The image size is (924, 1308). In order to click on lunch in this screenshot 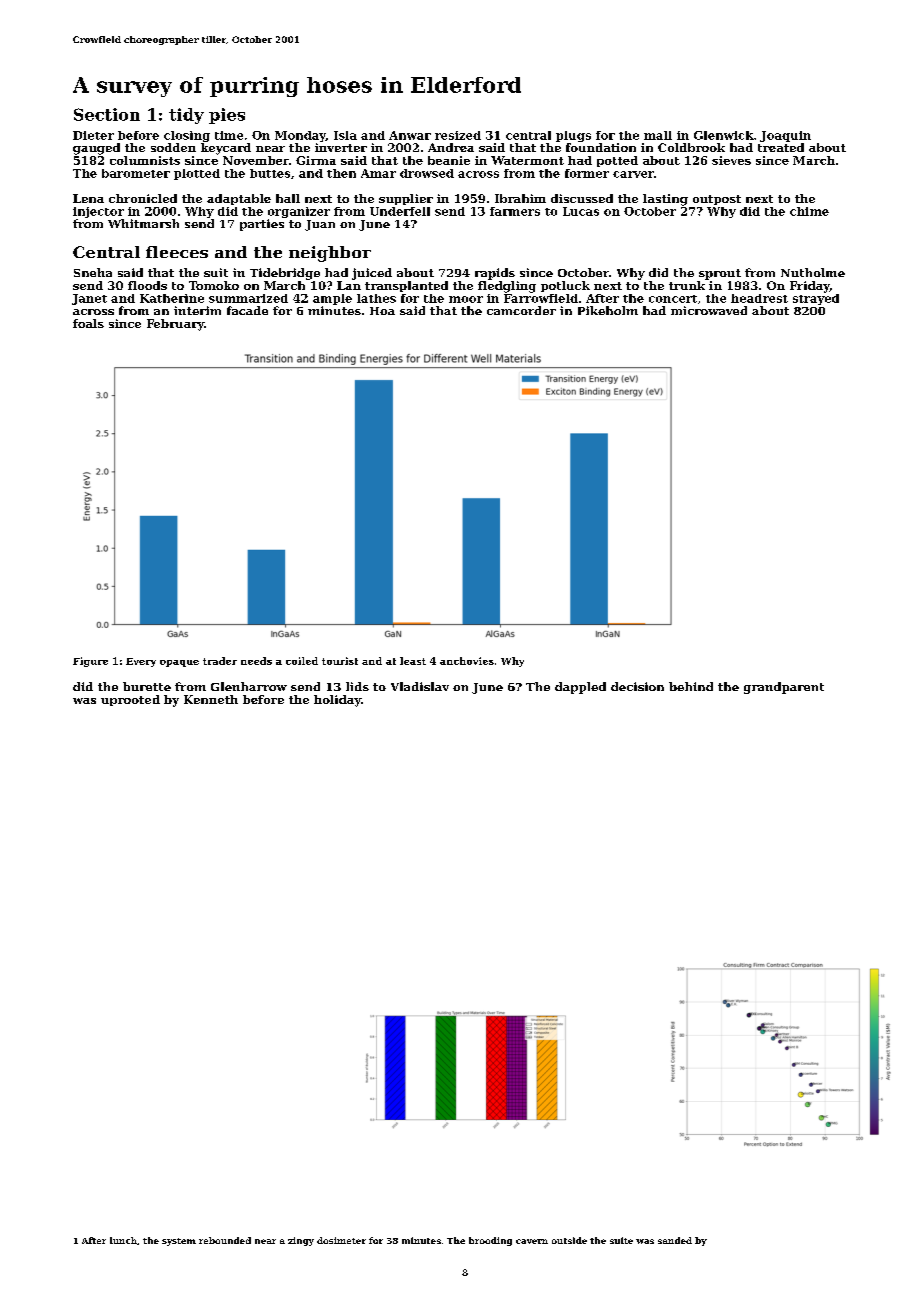, I will do `click(123, 1240)`.
